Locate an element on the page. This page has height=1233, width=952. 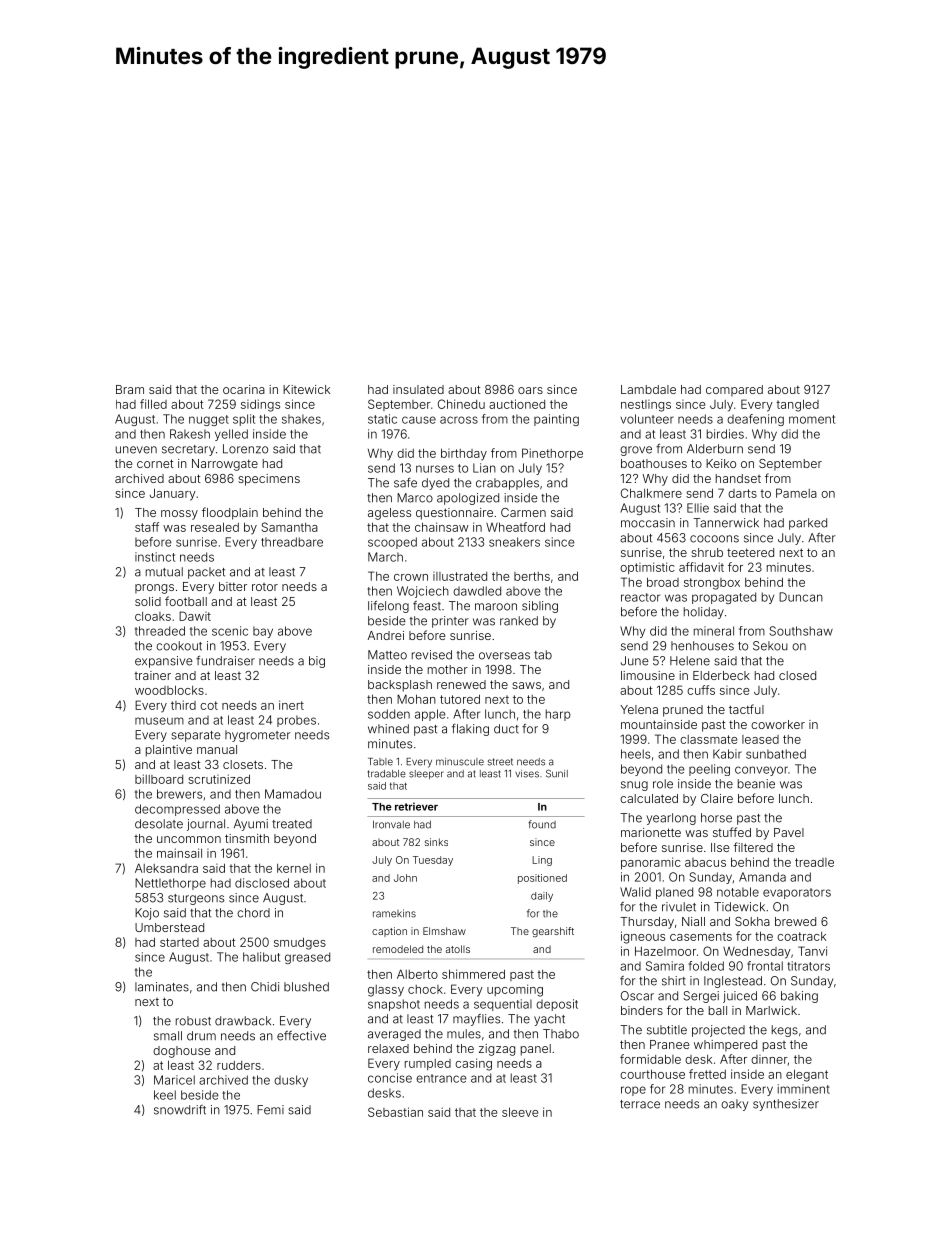
oaky is located at coordinates (734, 1105).
